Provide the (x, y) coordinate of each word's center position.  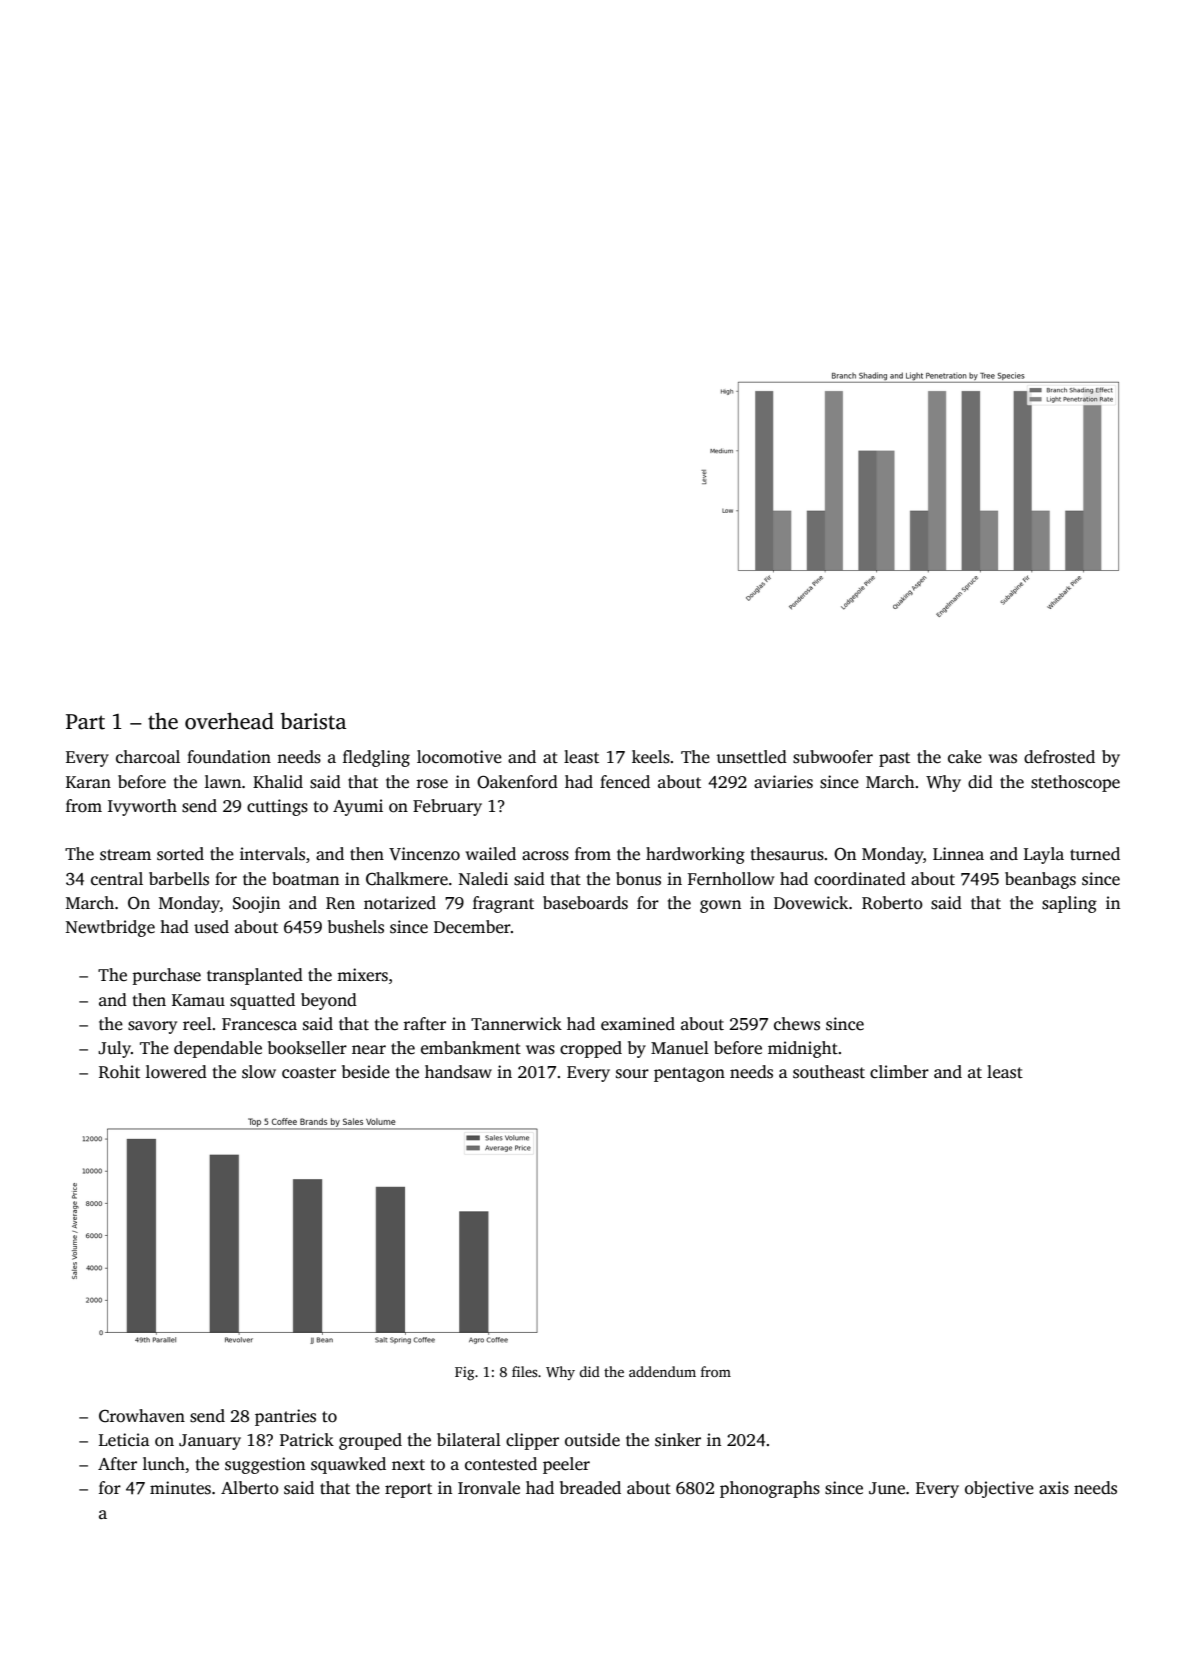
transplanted (255, 976)
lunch (164, 1464)
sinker (678, 1440)
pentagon (689, 1074)
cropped (591, 1049)
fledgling (376, 758)
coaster (309, 1073)
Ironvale (489, 1488)
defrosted (1059, 757)
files (525, 1371)
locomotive (459, 757)
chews (797, 1024)
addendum (662, 1371)
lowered (176, 1072)
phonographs (770, 1489)
